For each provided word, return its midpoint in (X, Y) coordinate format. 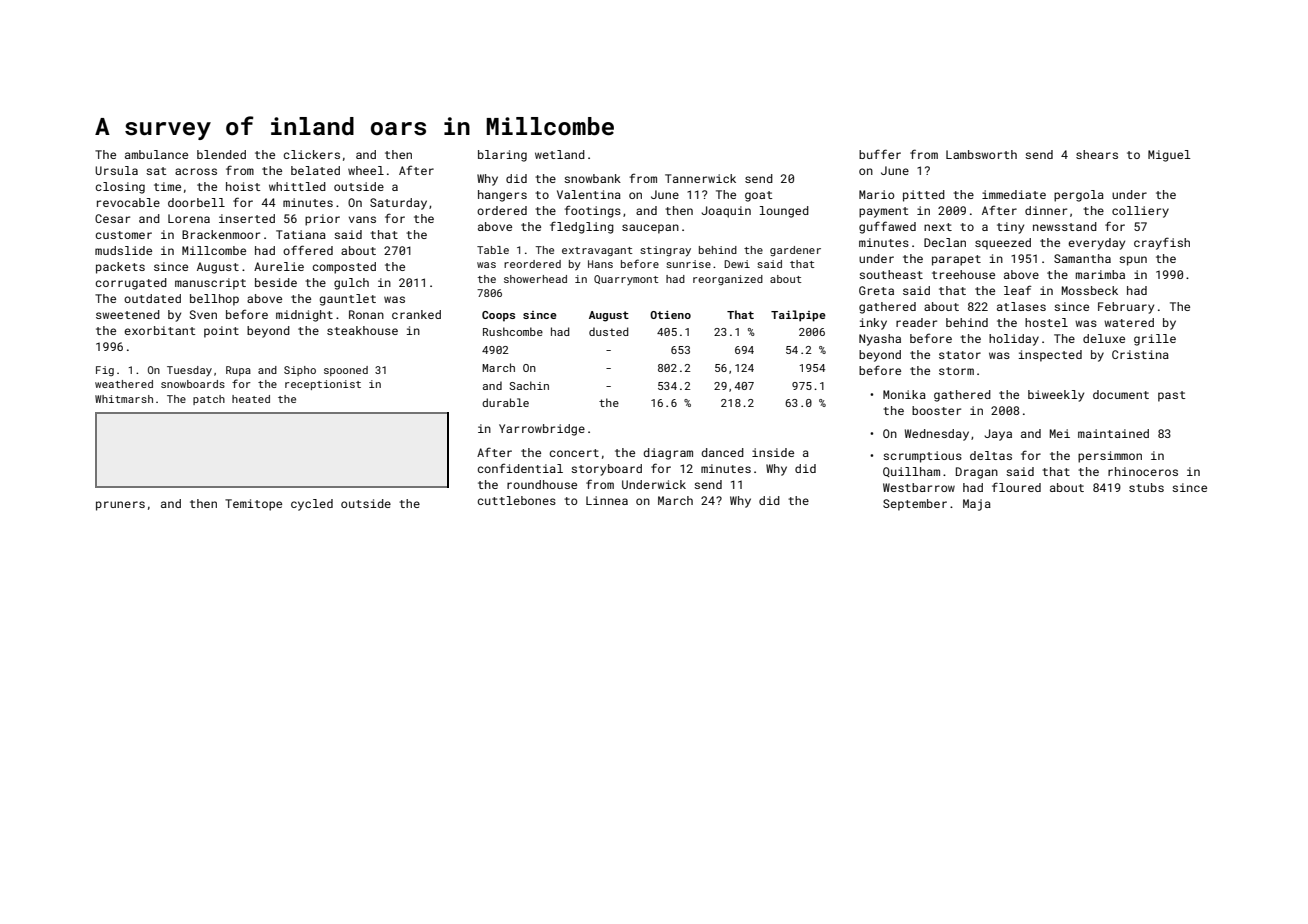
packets (120, 268)
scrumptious (922, 457)
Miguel (1169, 156)
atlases (1021, 306)
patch (209, 400)
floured (1016, 487)
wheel (366, 170)
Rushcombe (513, 331)
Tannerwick (700, 178)
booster (936, 410)
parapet (956, 260)
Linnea (607, 500)
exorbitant (159, 330)
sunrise (688, 264)
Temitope (253, 505)
